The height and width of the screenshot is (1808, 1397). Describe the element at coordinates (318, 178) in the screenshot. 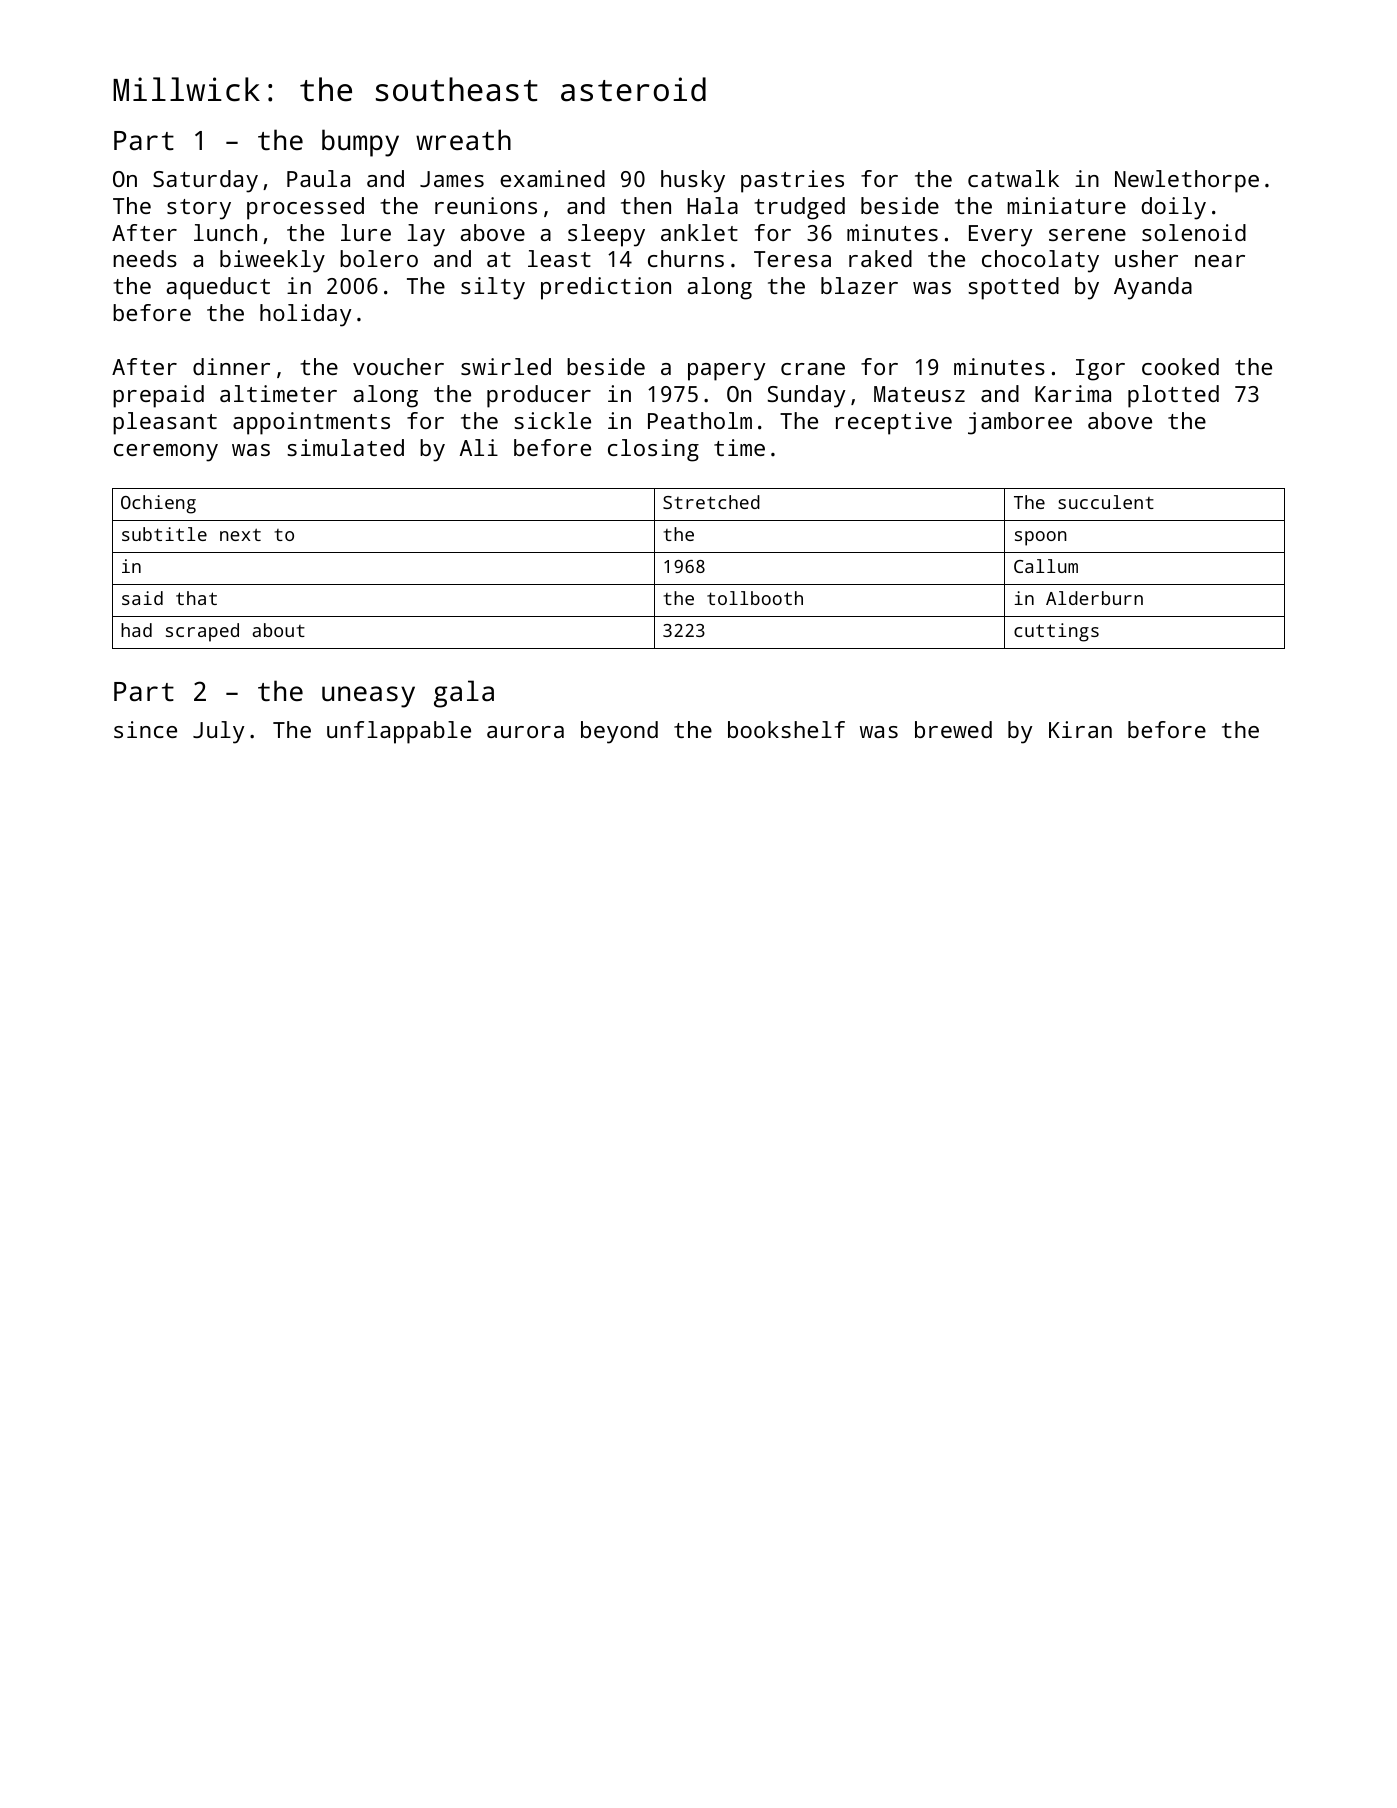

I see `Paula` at that location.
